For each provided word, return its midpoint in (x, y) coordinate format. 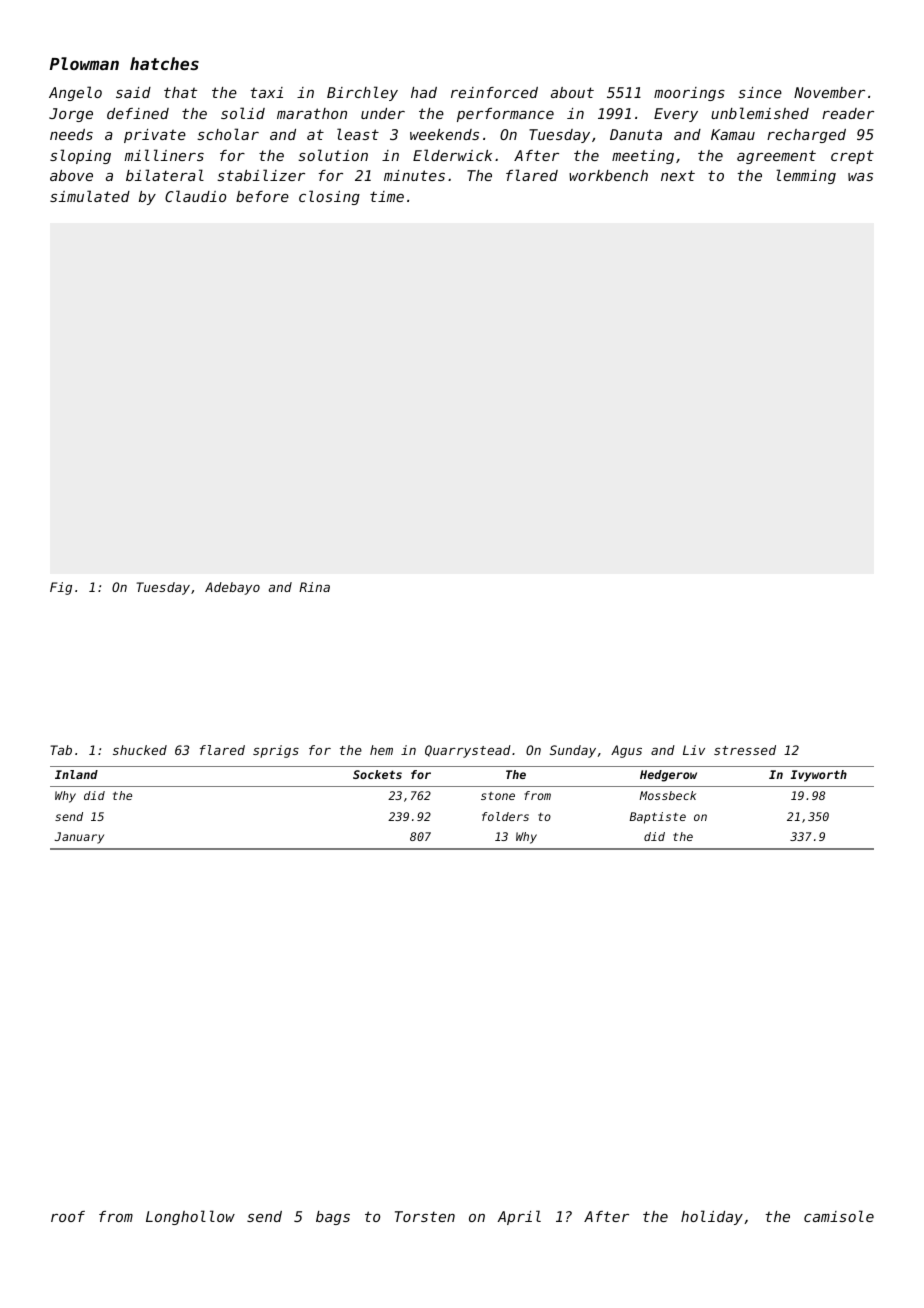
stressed (745, 750)
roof (68, 1216)
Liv (694, 750)
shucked (140, 750)
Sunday (573, 751)
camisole (839, 1216)
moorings (689, 94)
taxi (267, 92)
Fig (61, 588)
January (79, 838)
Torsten (425, 1216)
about (572, 92)
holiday (712, 1217)
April (519, 1217)
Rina (314, 587)
